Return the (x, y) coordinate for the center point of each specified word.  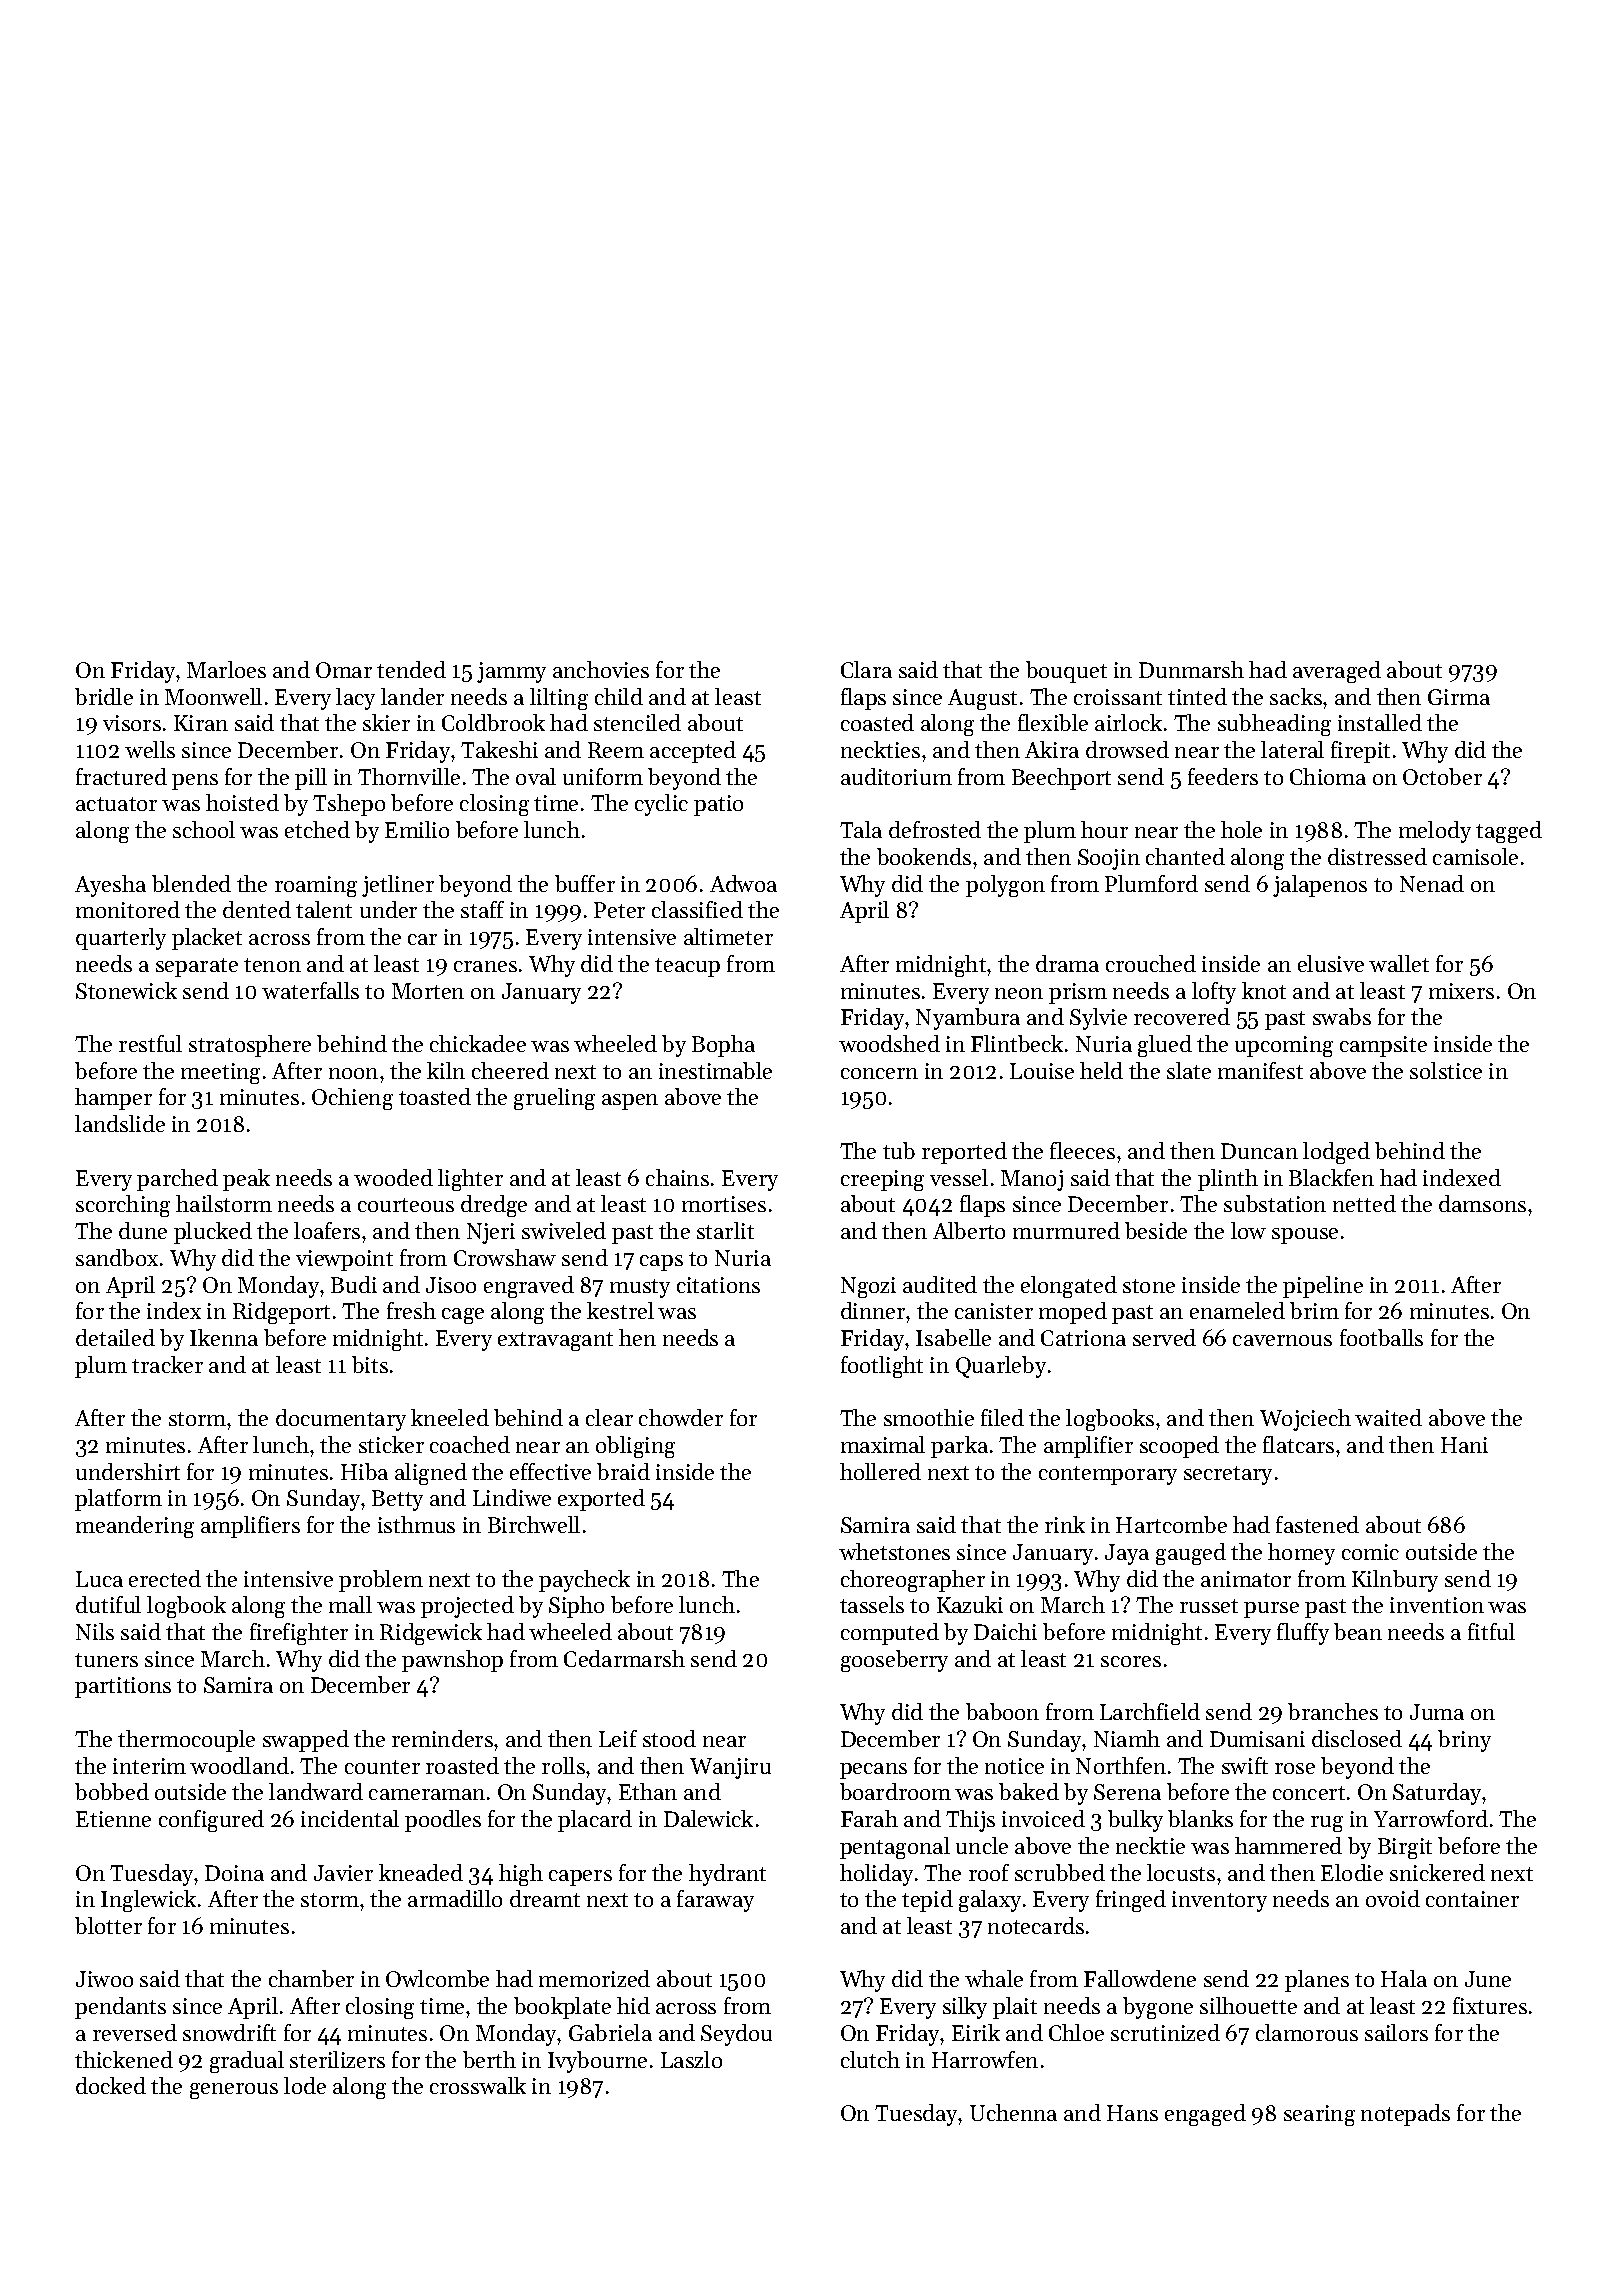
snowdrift (229, 2032)
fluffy (1303, 1634)
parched (177, 1180)
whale (994, 1978)
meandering (135, 1527)
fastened (1317, 1524)
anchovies (601, 669)
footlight (882, 1367)
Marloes (226, 669)
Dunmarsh (1191, 669)
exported (601, 1500)
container (1472, 1899)
